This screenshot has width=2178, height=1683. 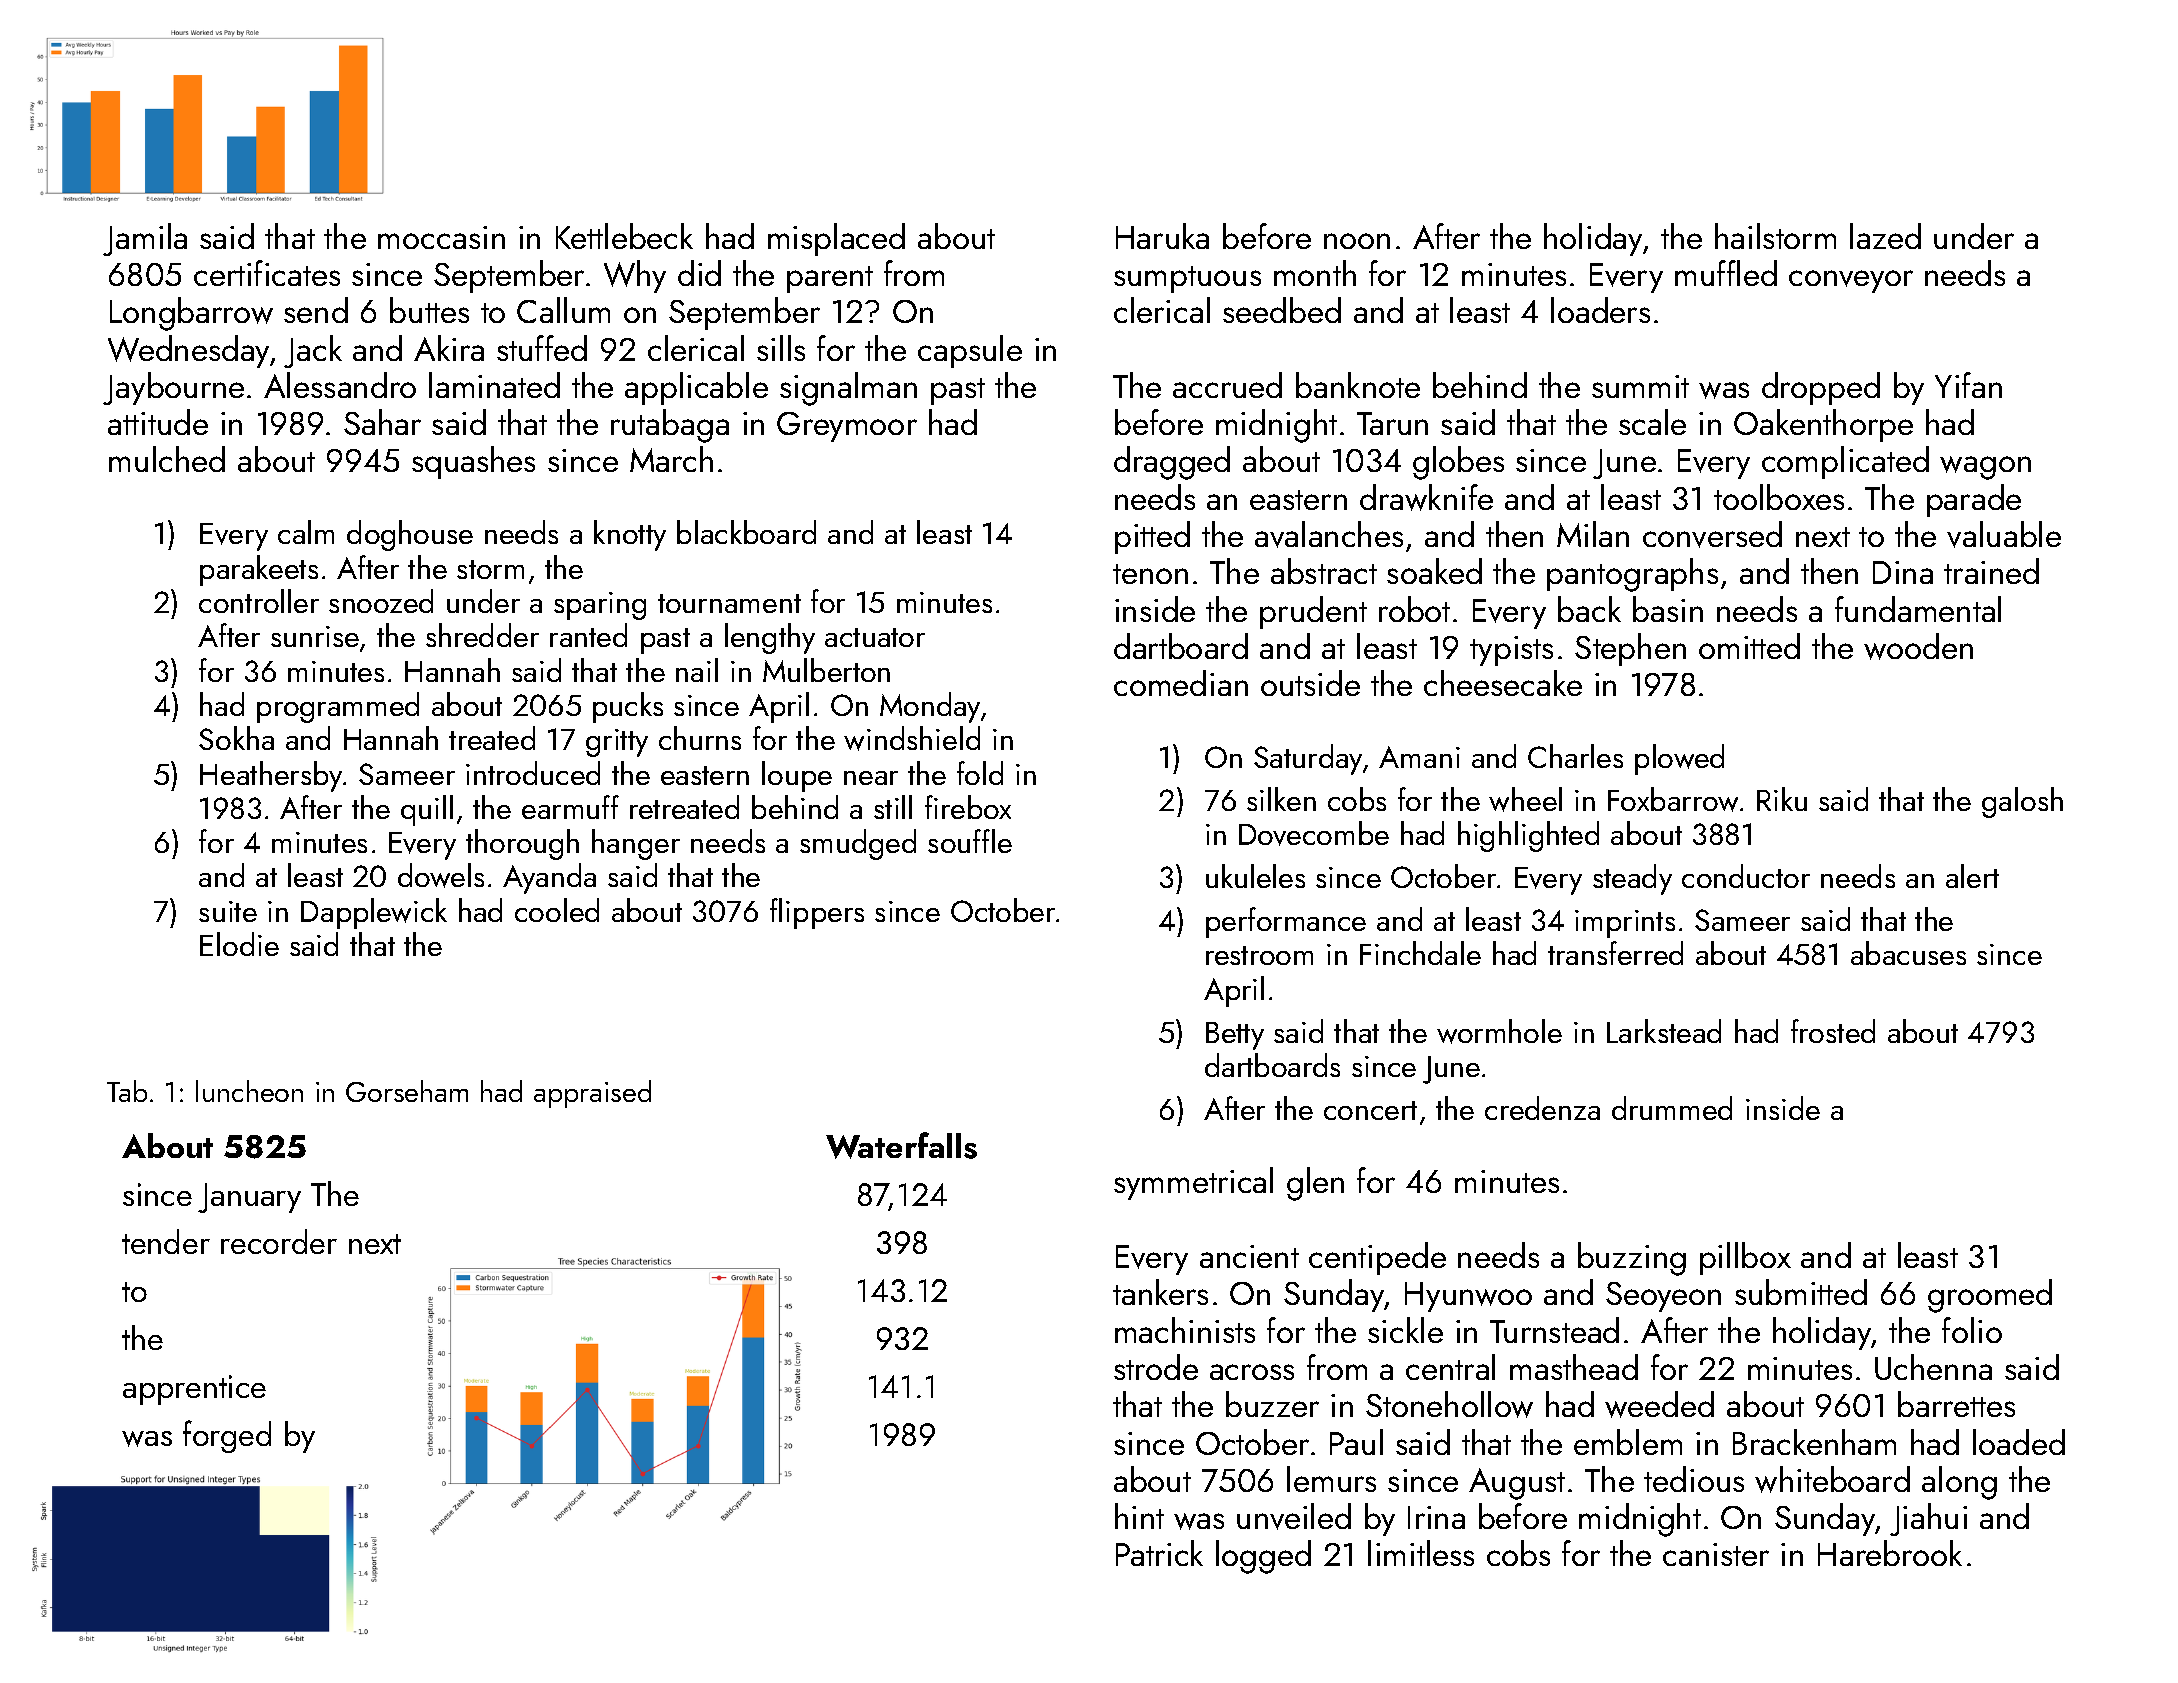 What do you see at coordinates (1908, 953) in the screenshot?
I see `abacuses` at bounding box center [1908, 953].
